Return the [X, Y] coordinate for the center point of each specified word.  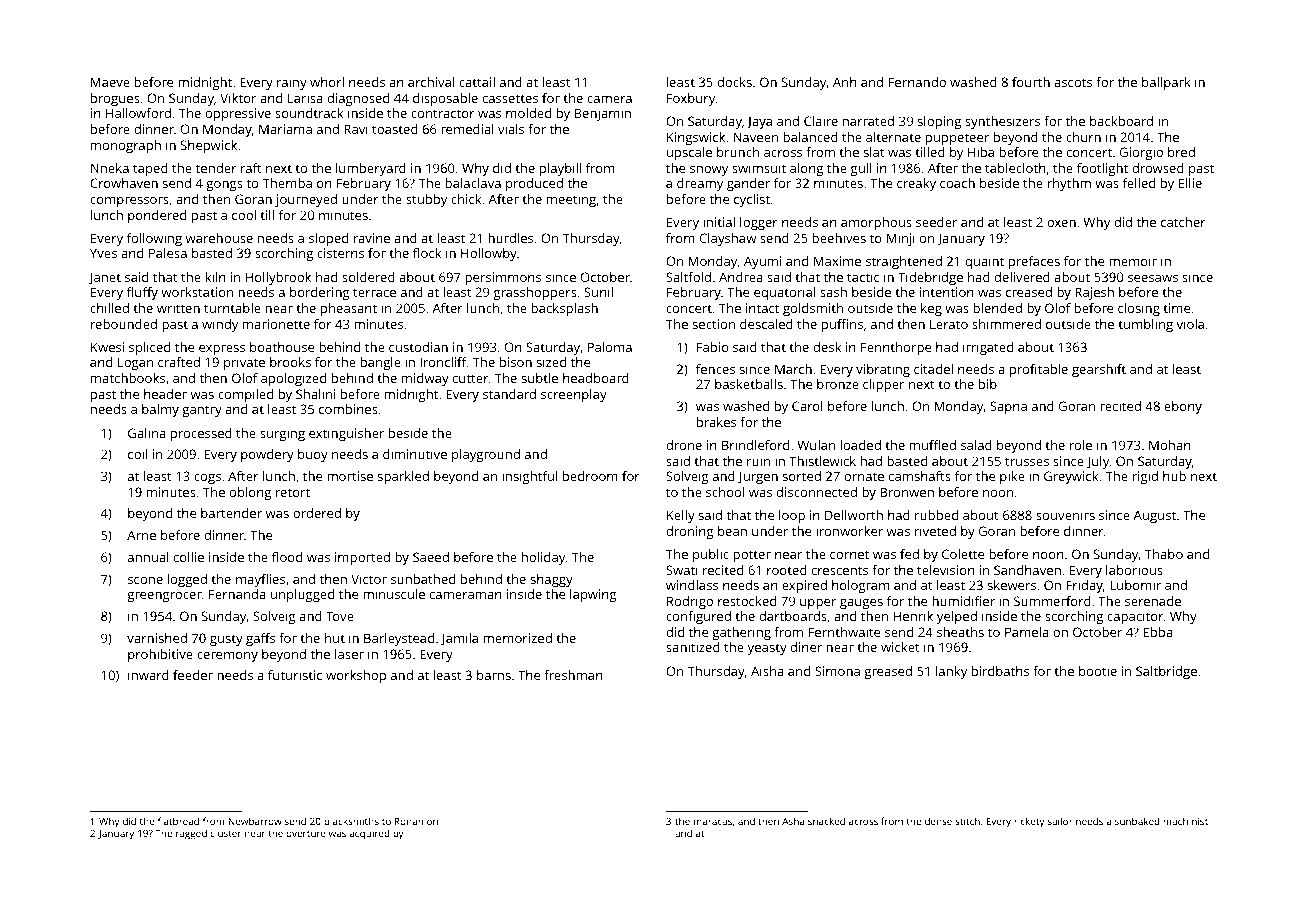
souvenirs [1065, 515]
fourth [1031, 82]
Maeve [110, 82]
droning [690, 532]
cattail [477, 82]
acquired [370, 834]
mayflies [260, 580]
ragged [191, 834]
